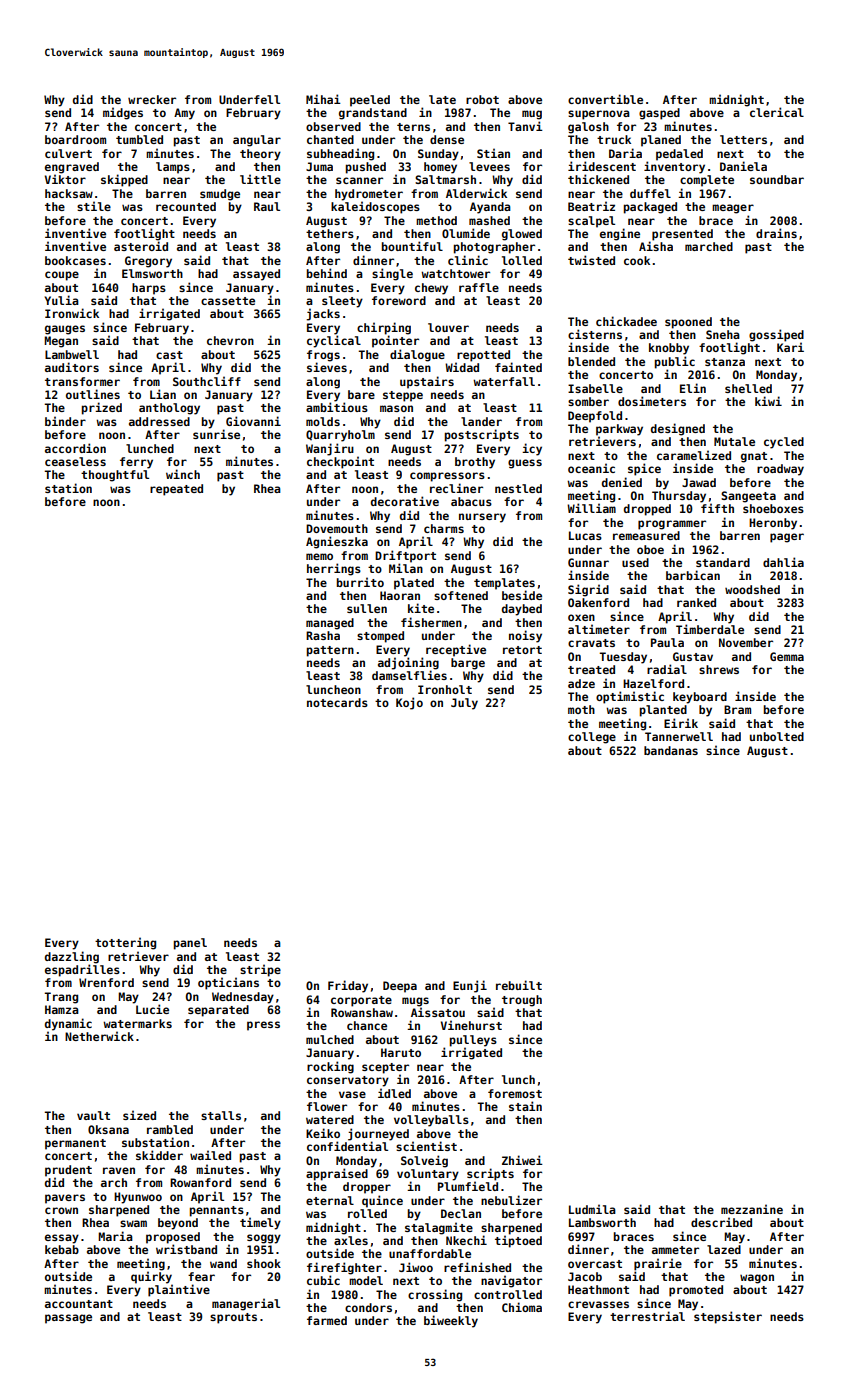 The height and width of the screenshot is (1400, 849). What do you see at coordinates (777, 179) in the screenshot?
I see `soundbar` at bounding box center [777, 179].
